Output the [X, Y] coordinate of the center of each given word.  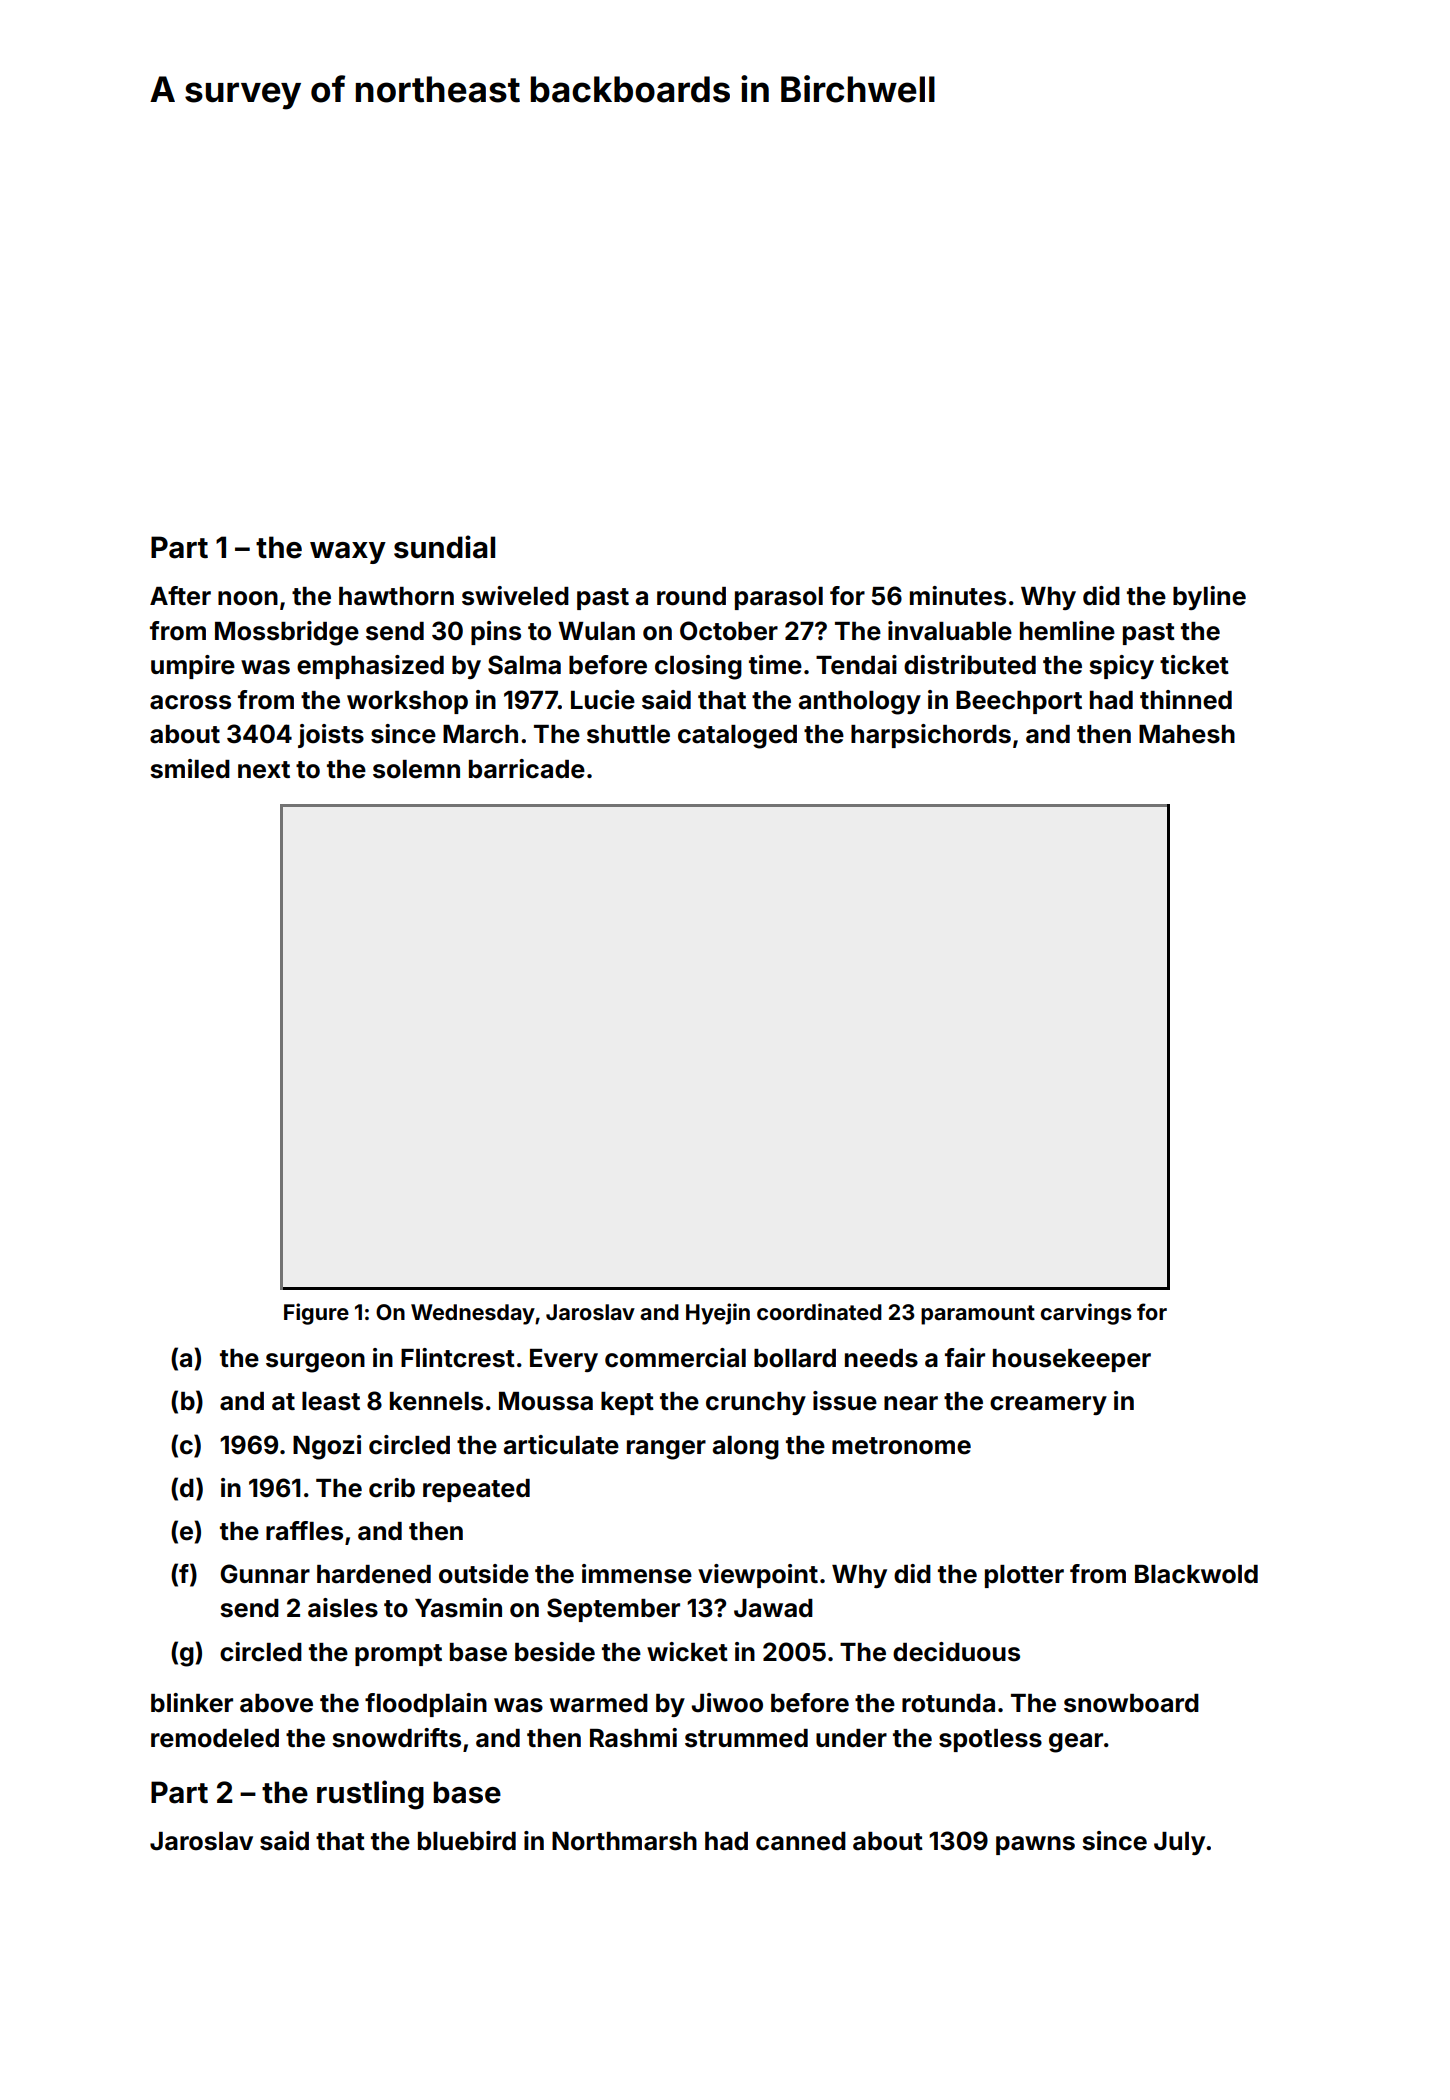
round [691, 596]
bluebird [467, 1841]
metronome [901, 1446]
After [180, 596]
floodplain [426, 1705]
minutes [958, 596]
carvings [1086, 1314]
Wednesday [473, 1314]
